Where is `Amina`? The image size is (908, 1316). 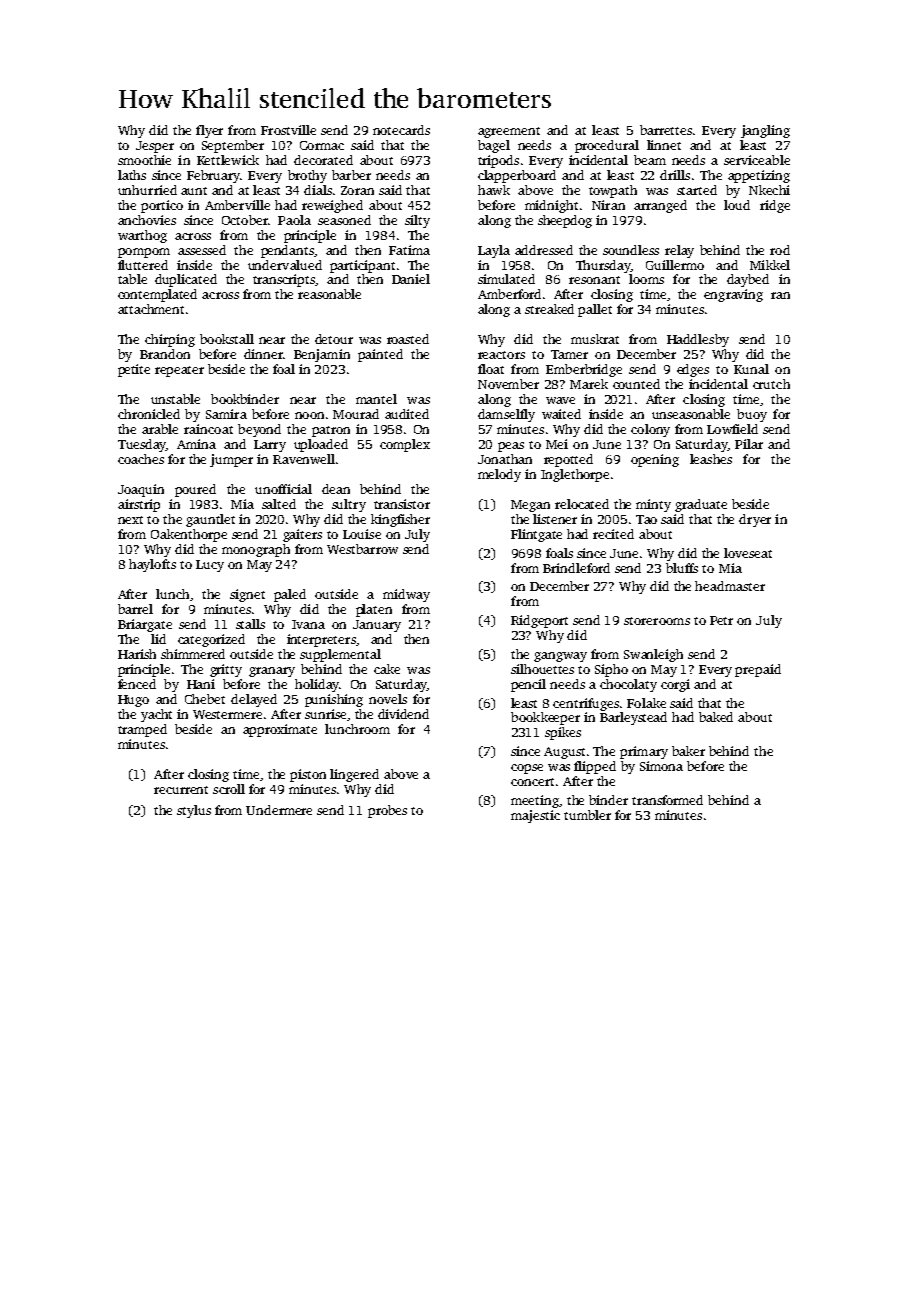
Amina is located at coordinates (196, 444).
